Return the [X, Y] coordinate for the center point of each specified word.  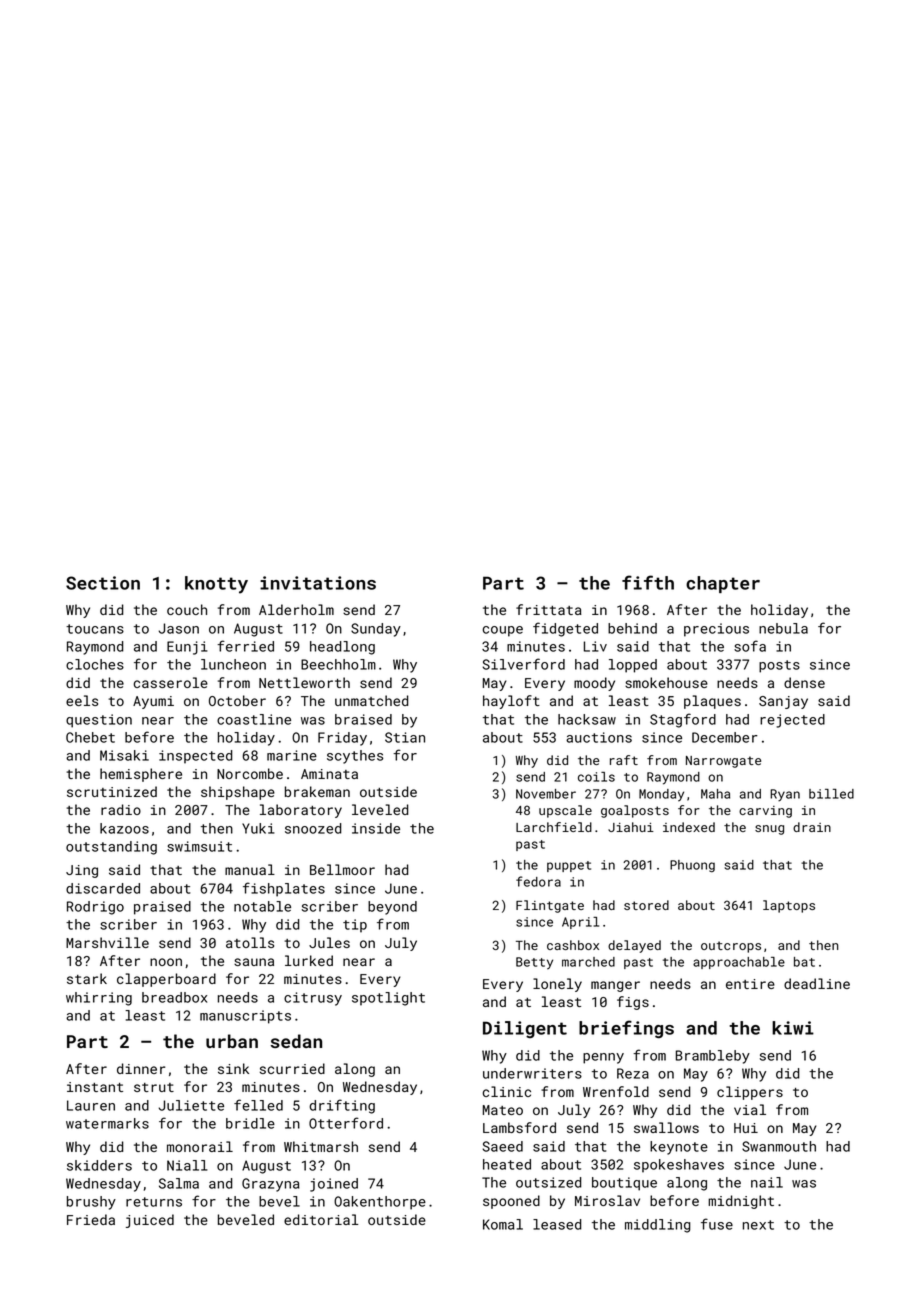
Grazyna [270, 1185]
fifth [648, 582]
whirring [99, 999]
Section [103, 583]
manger [615, 986]
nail [767, 1182]
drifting [342, 1106]
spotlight [388, 999]
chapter [723, 584]
